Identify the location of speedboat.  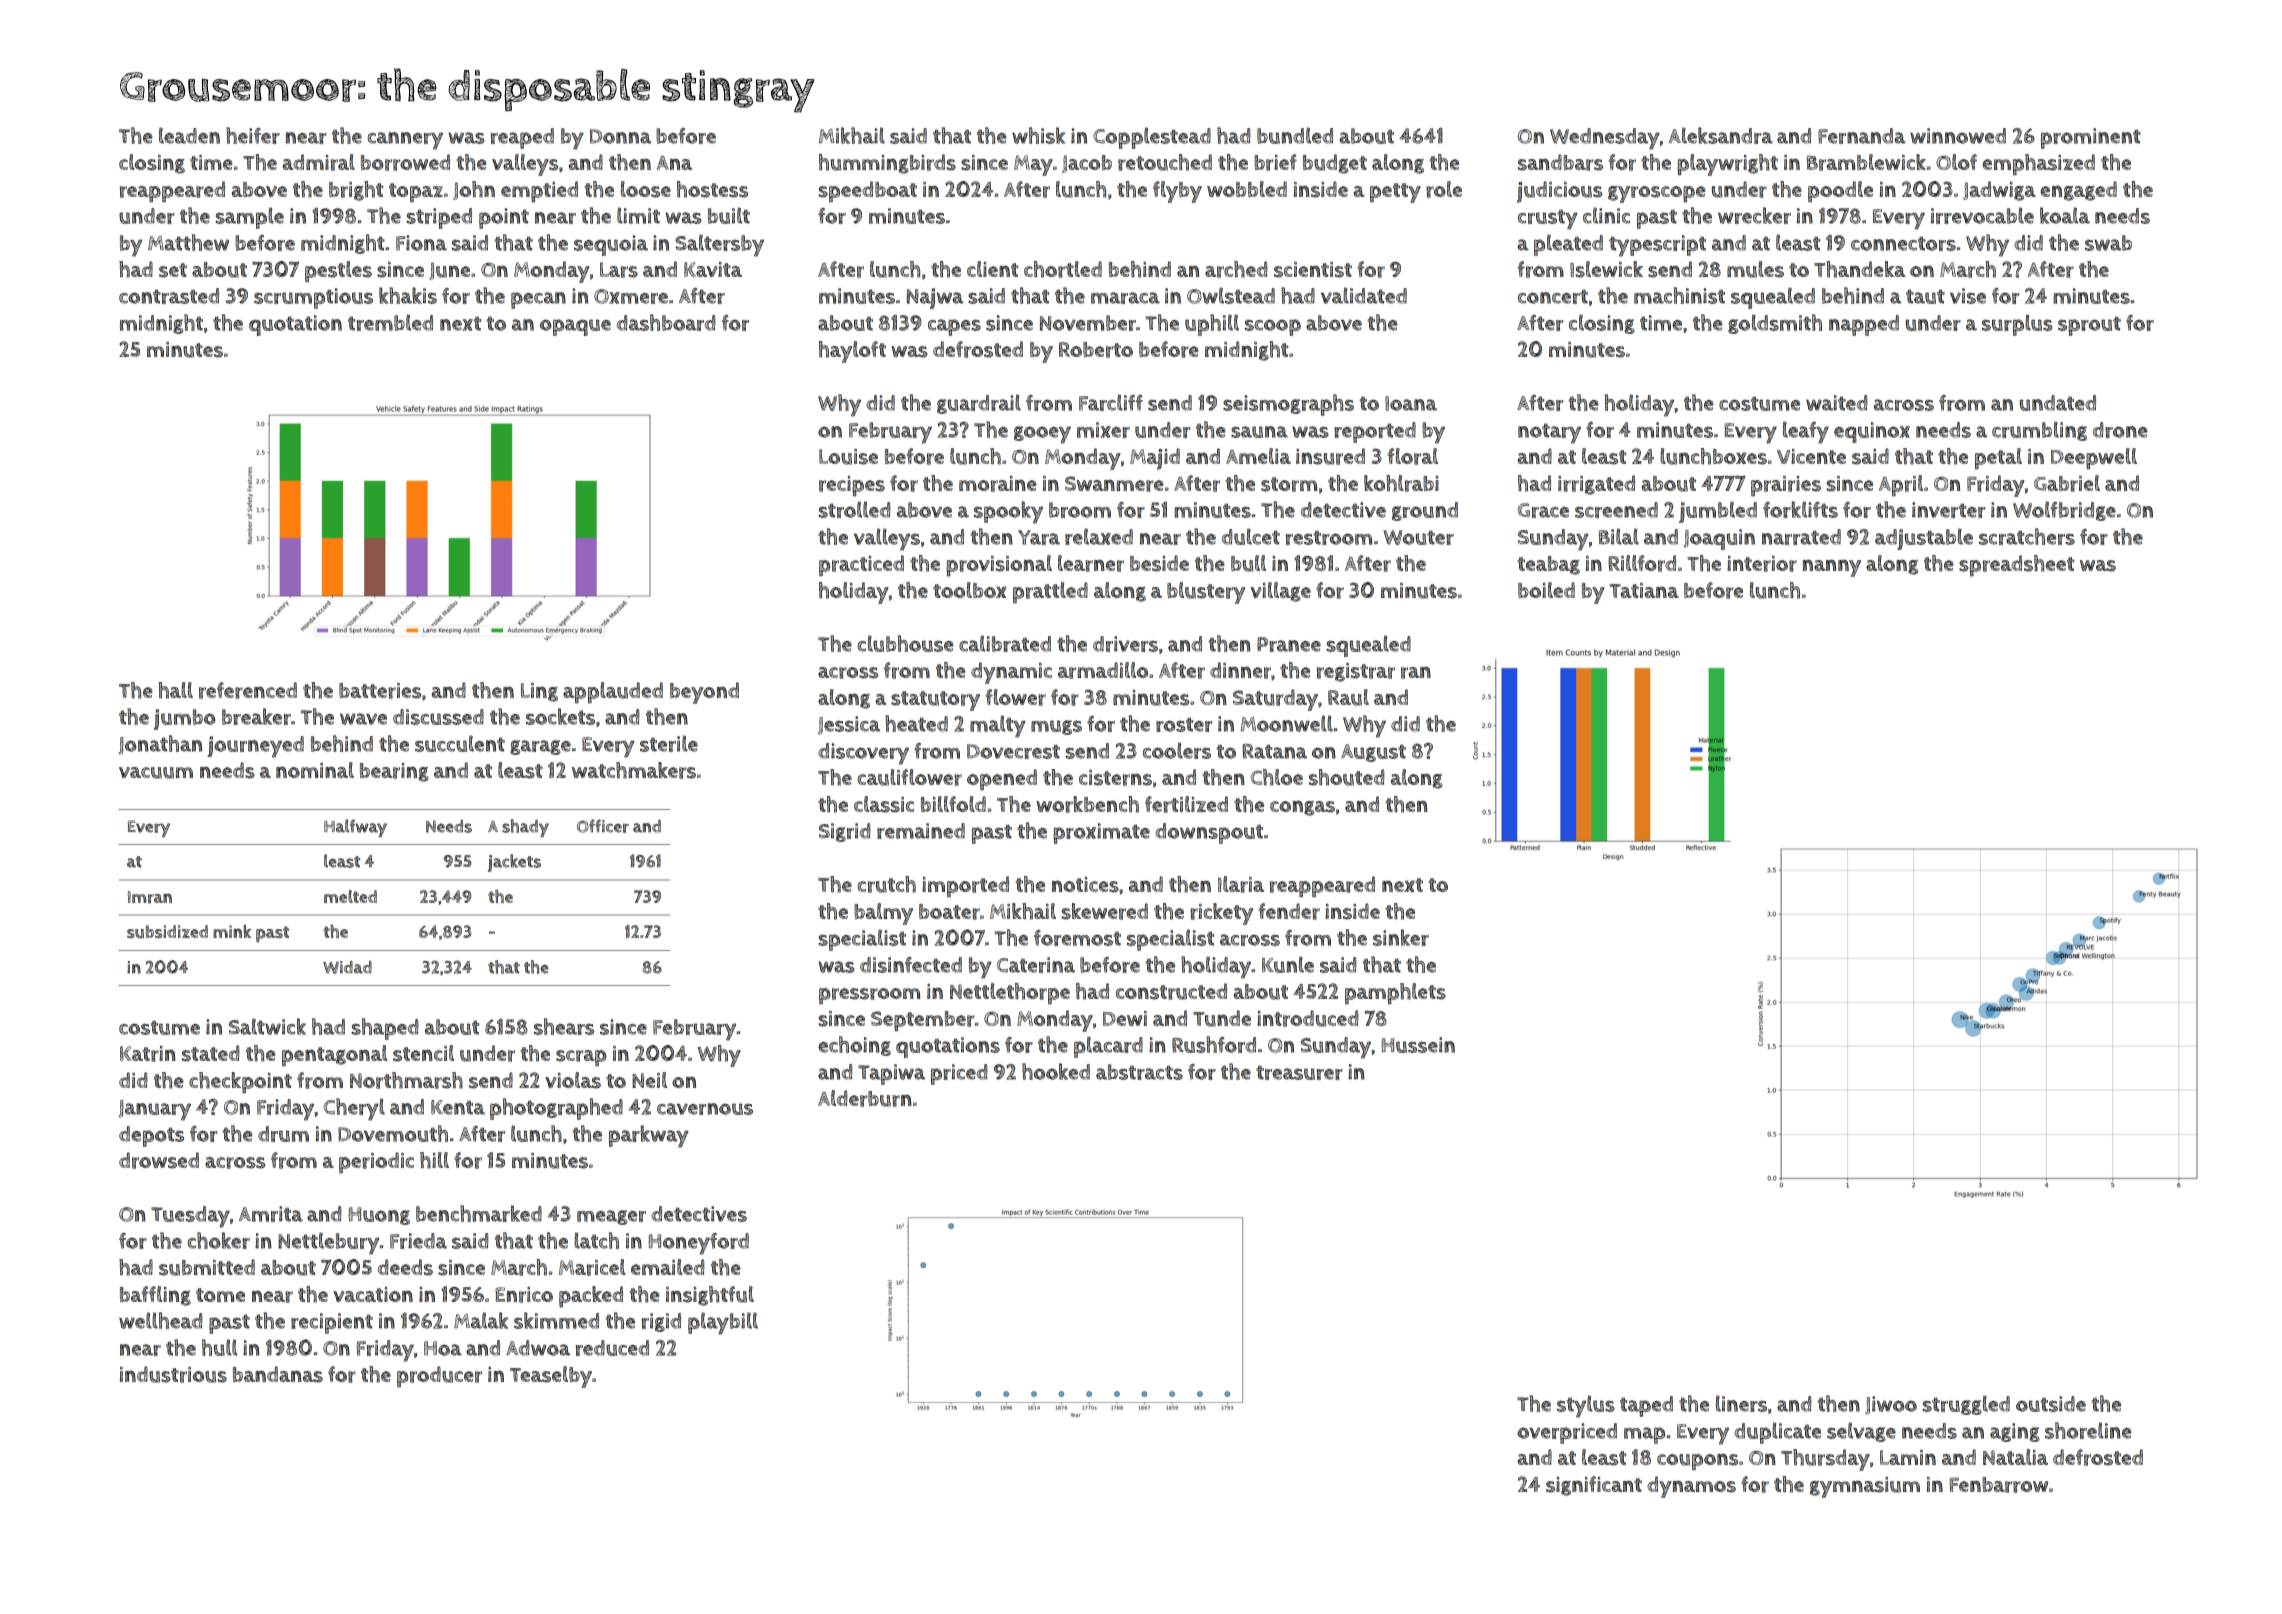
(867, 192).
